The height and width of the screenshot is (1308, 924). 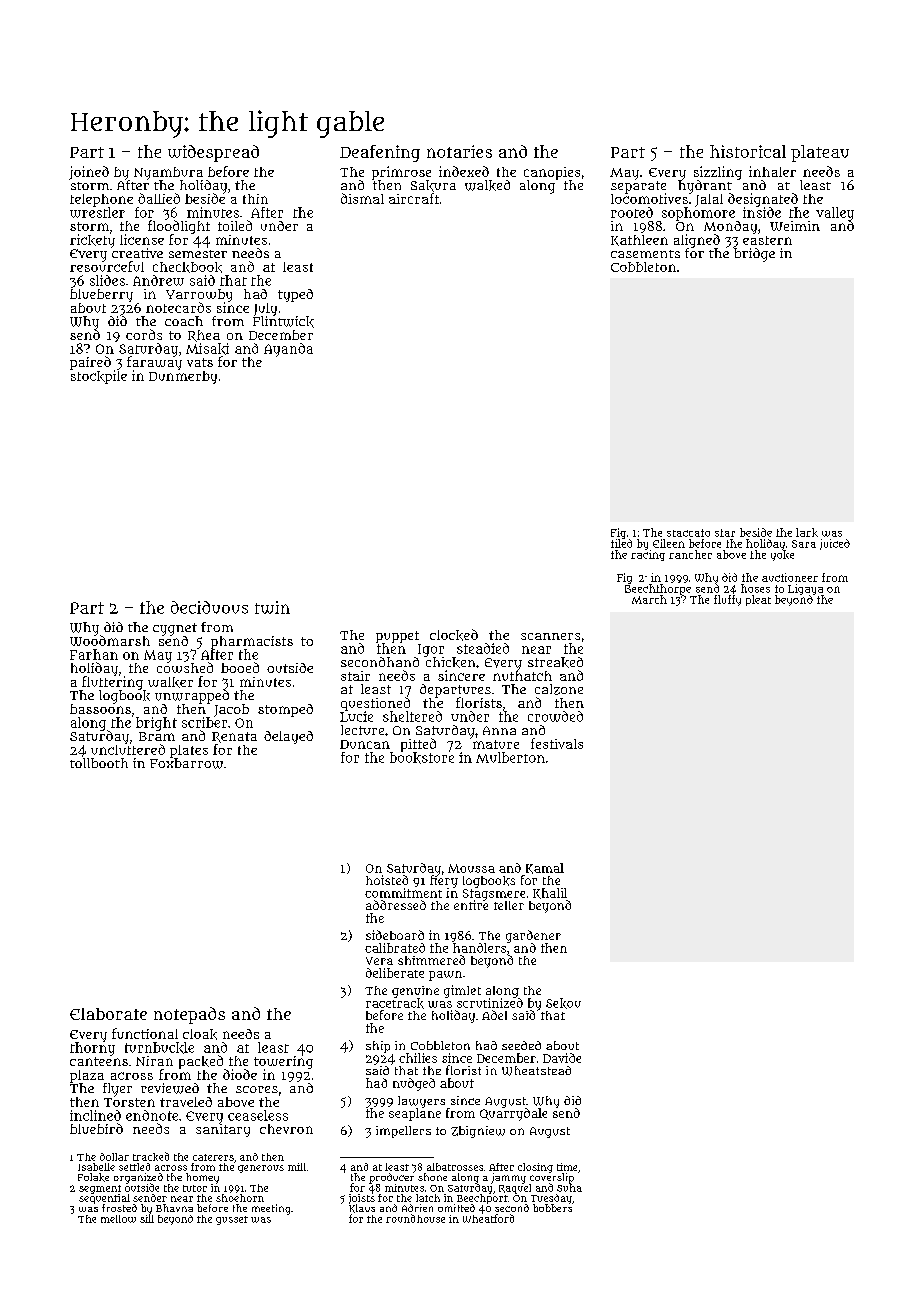 What do you see at coordinates (820, 153) in the screenshot?
I see `plateau` at bounding box center [820, 153].
